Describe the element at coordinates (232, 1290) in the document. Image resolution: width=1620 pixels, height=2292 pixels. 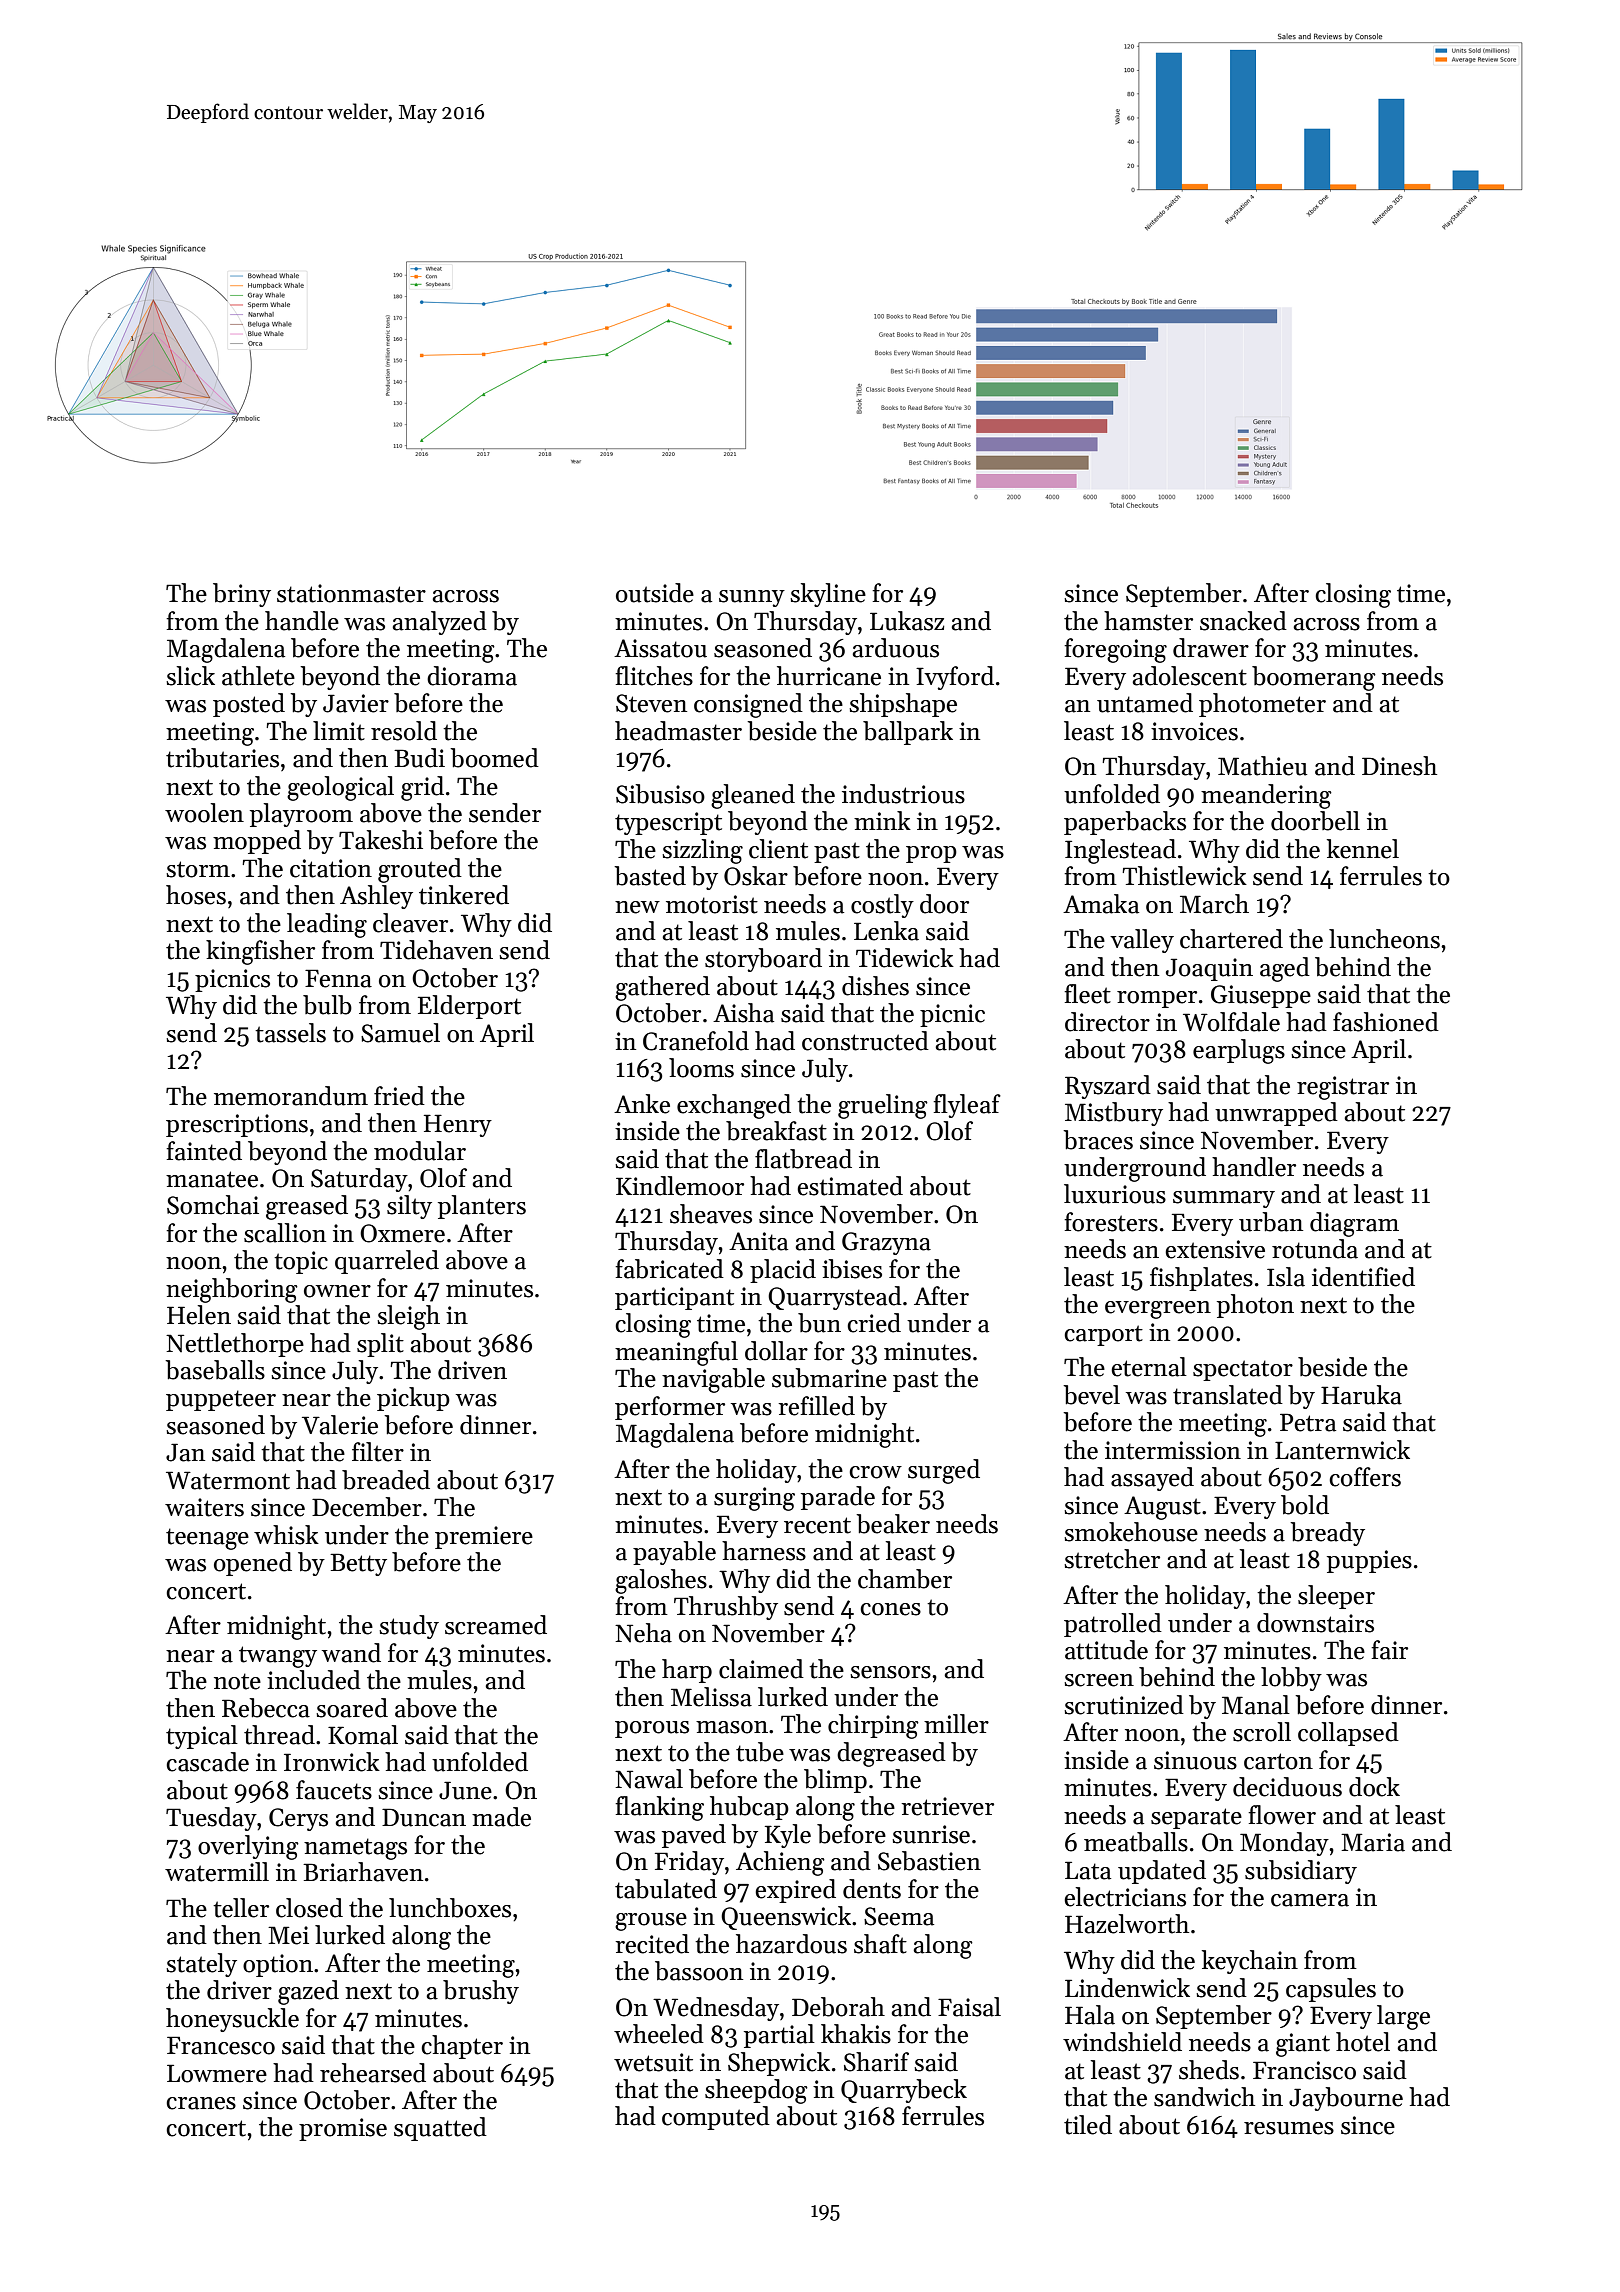
I see `neighboring` at that location.
